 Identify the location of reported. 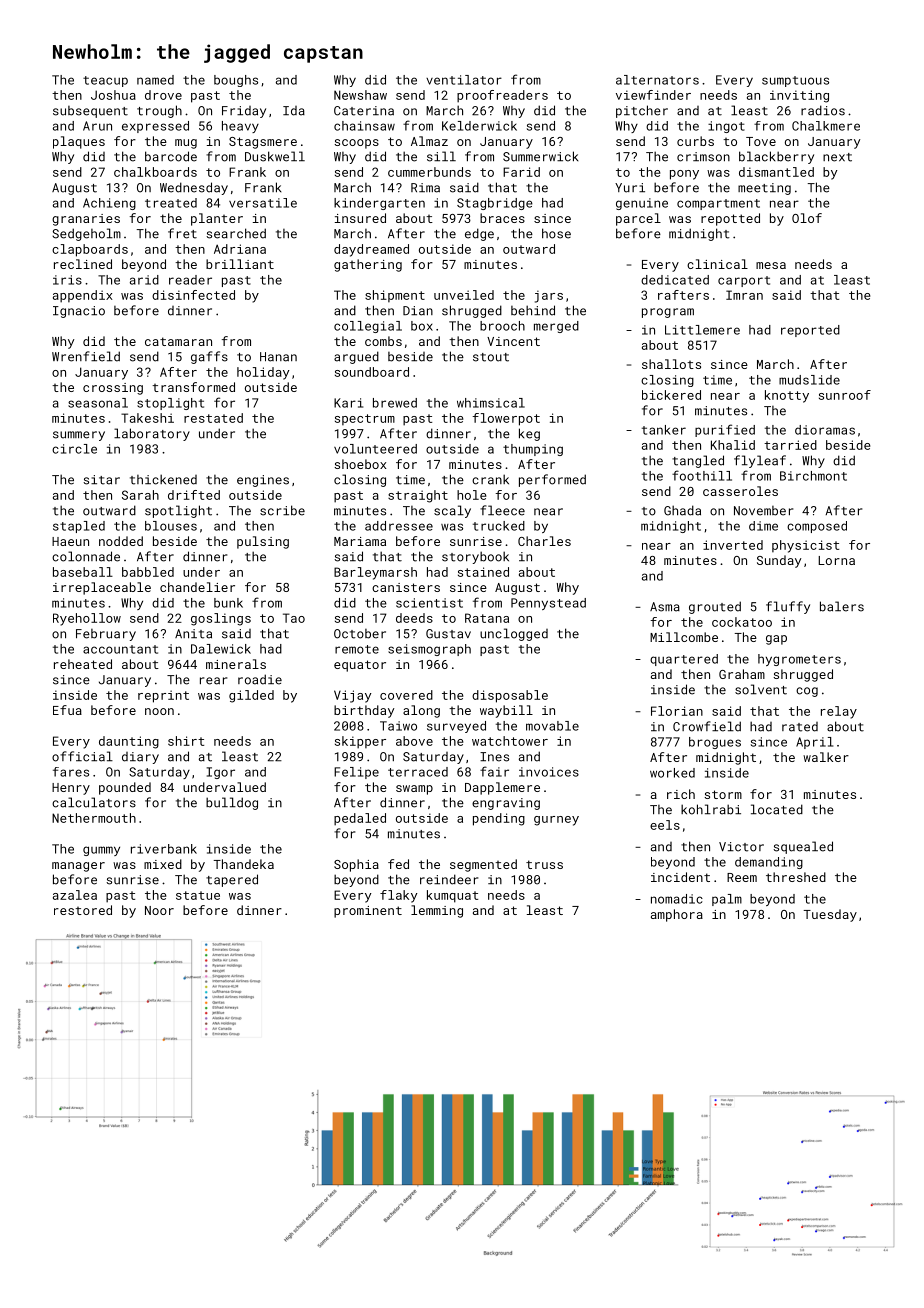
(810, 331).
